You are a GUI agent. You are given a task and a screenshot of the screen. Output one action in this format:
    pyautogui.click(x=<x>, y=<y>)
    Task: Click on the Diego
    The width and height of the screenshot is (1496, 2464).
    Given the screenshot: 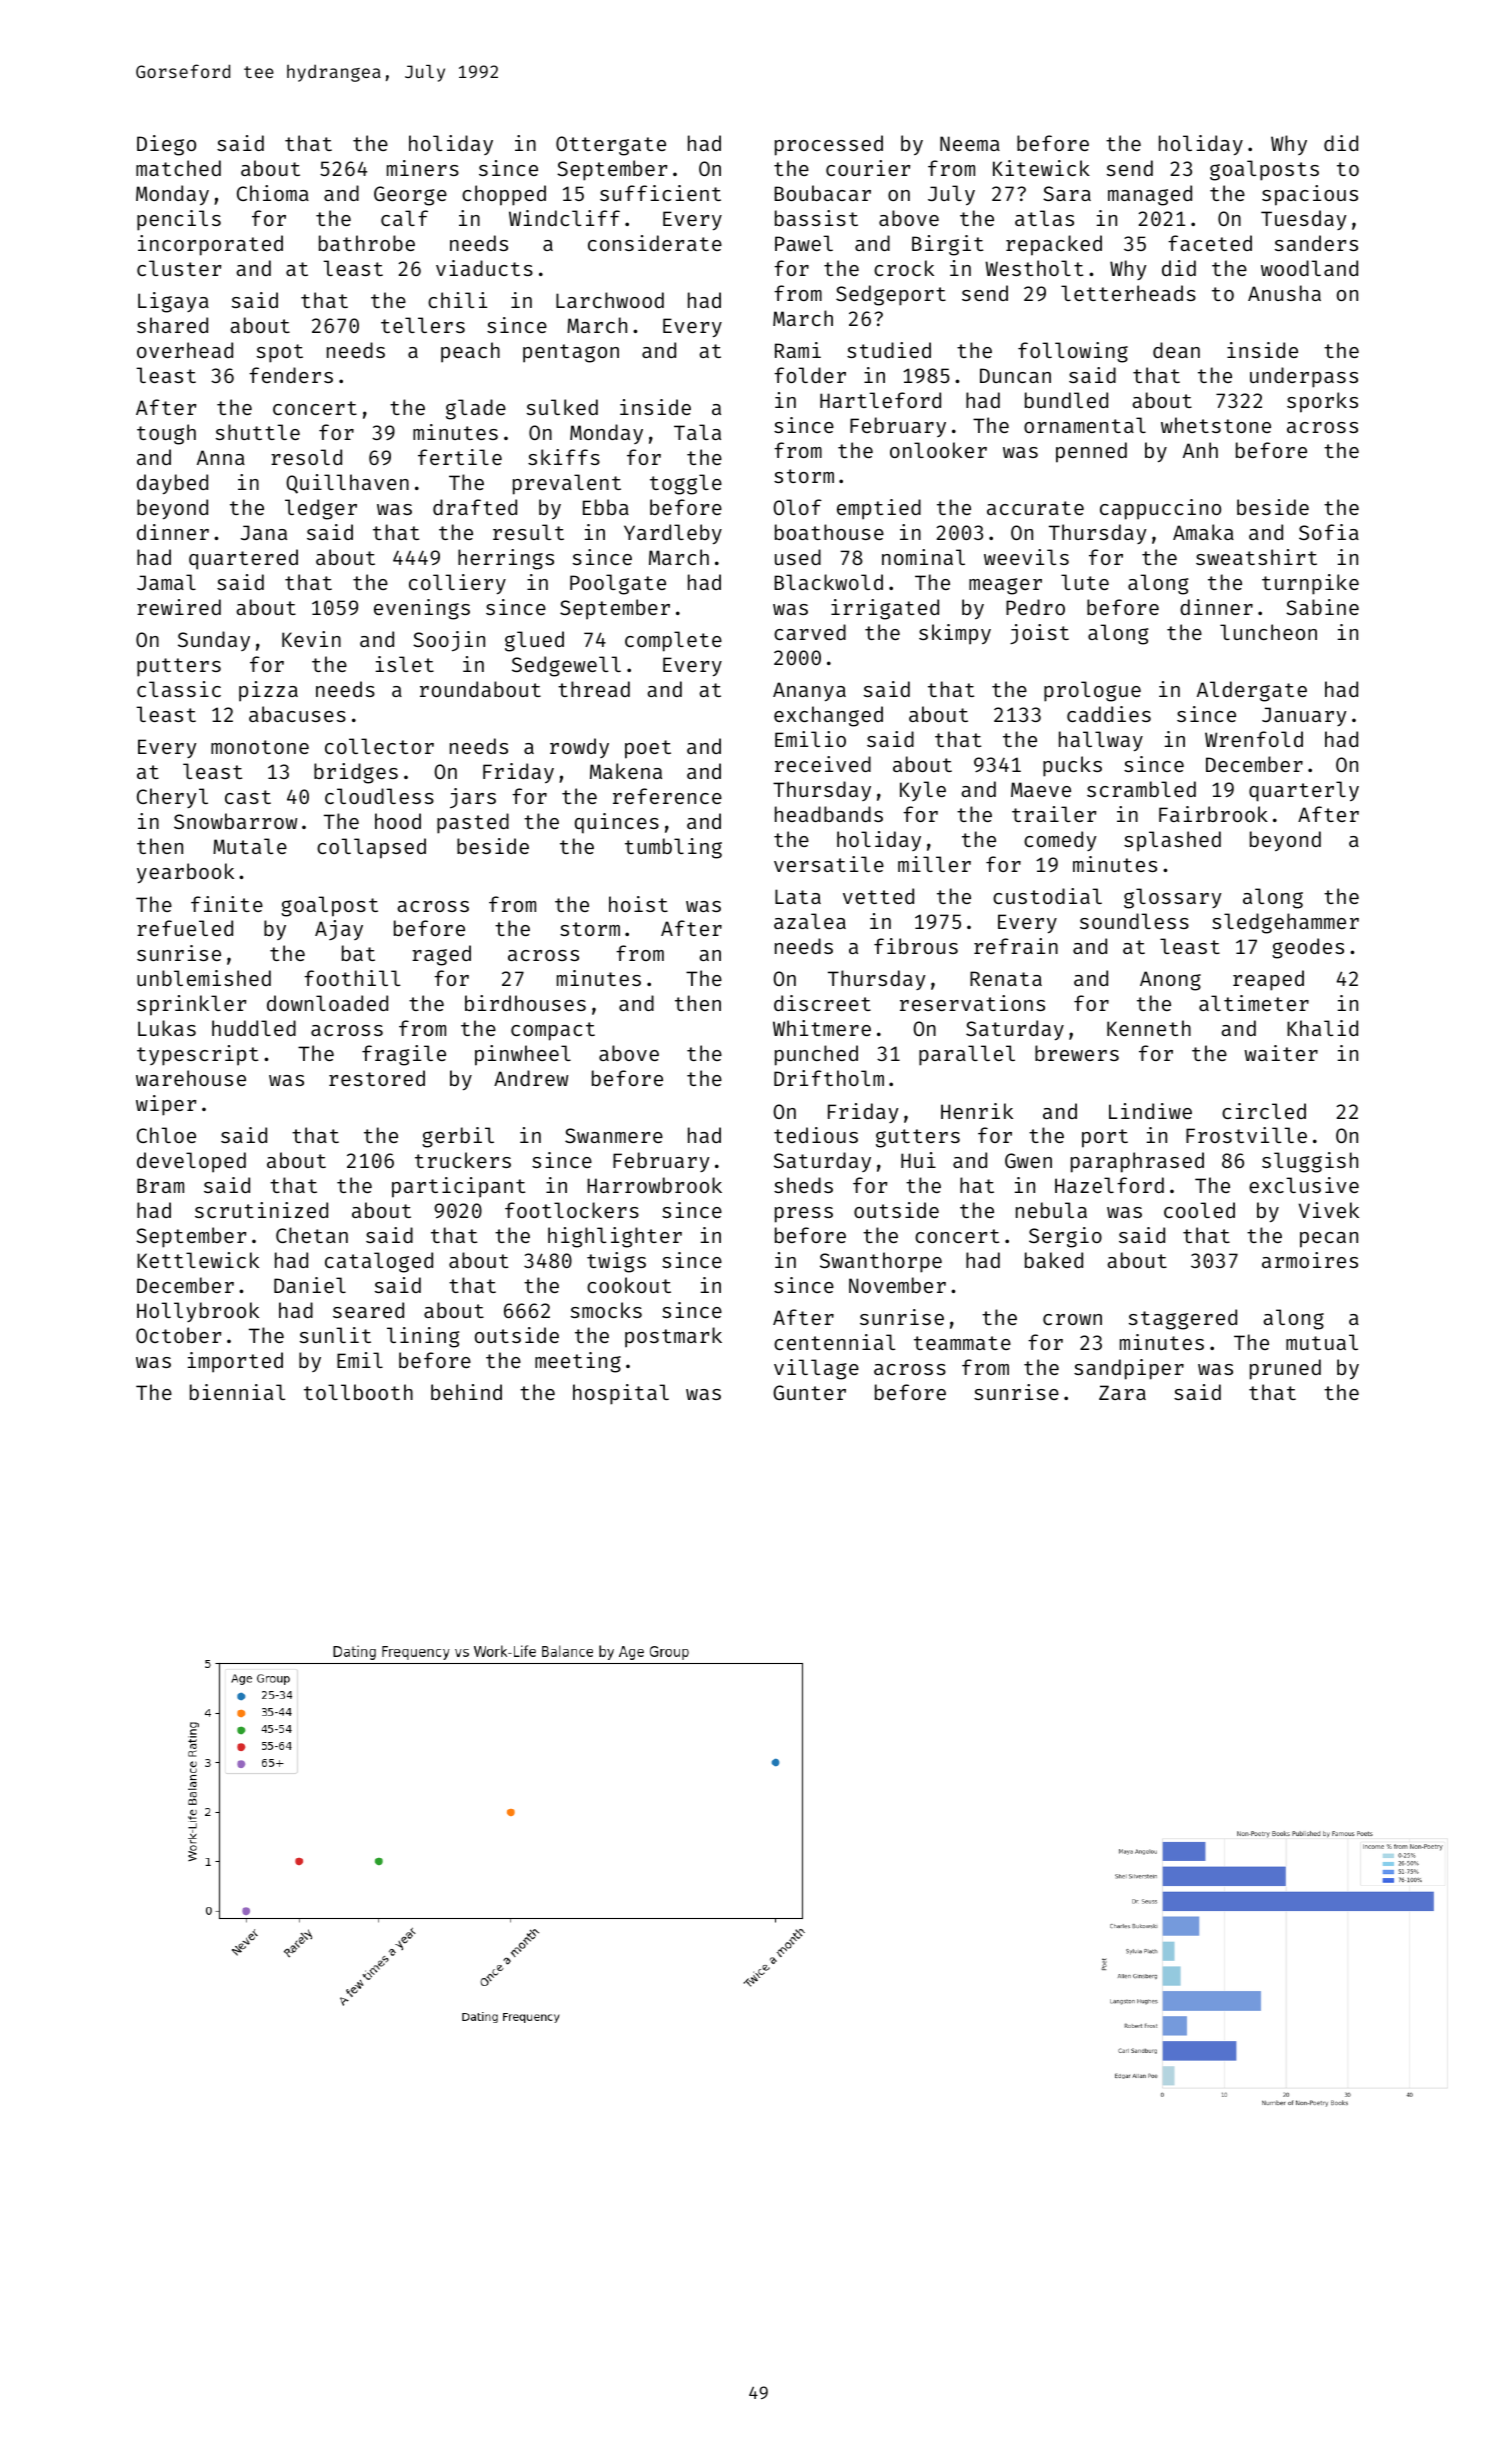 What is the action you would take?
    pyautogui.click(x=166, y=145)
